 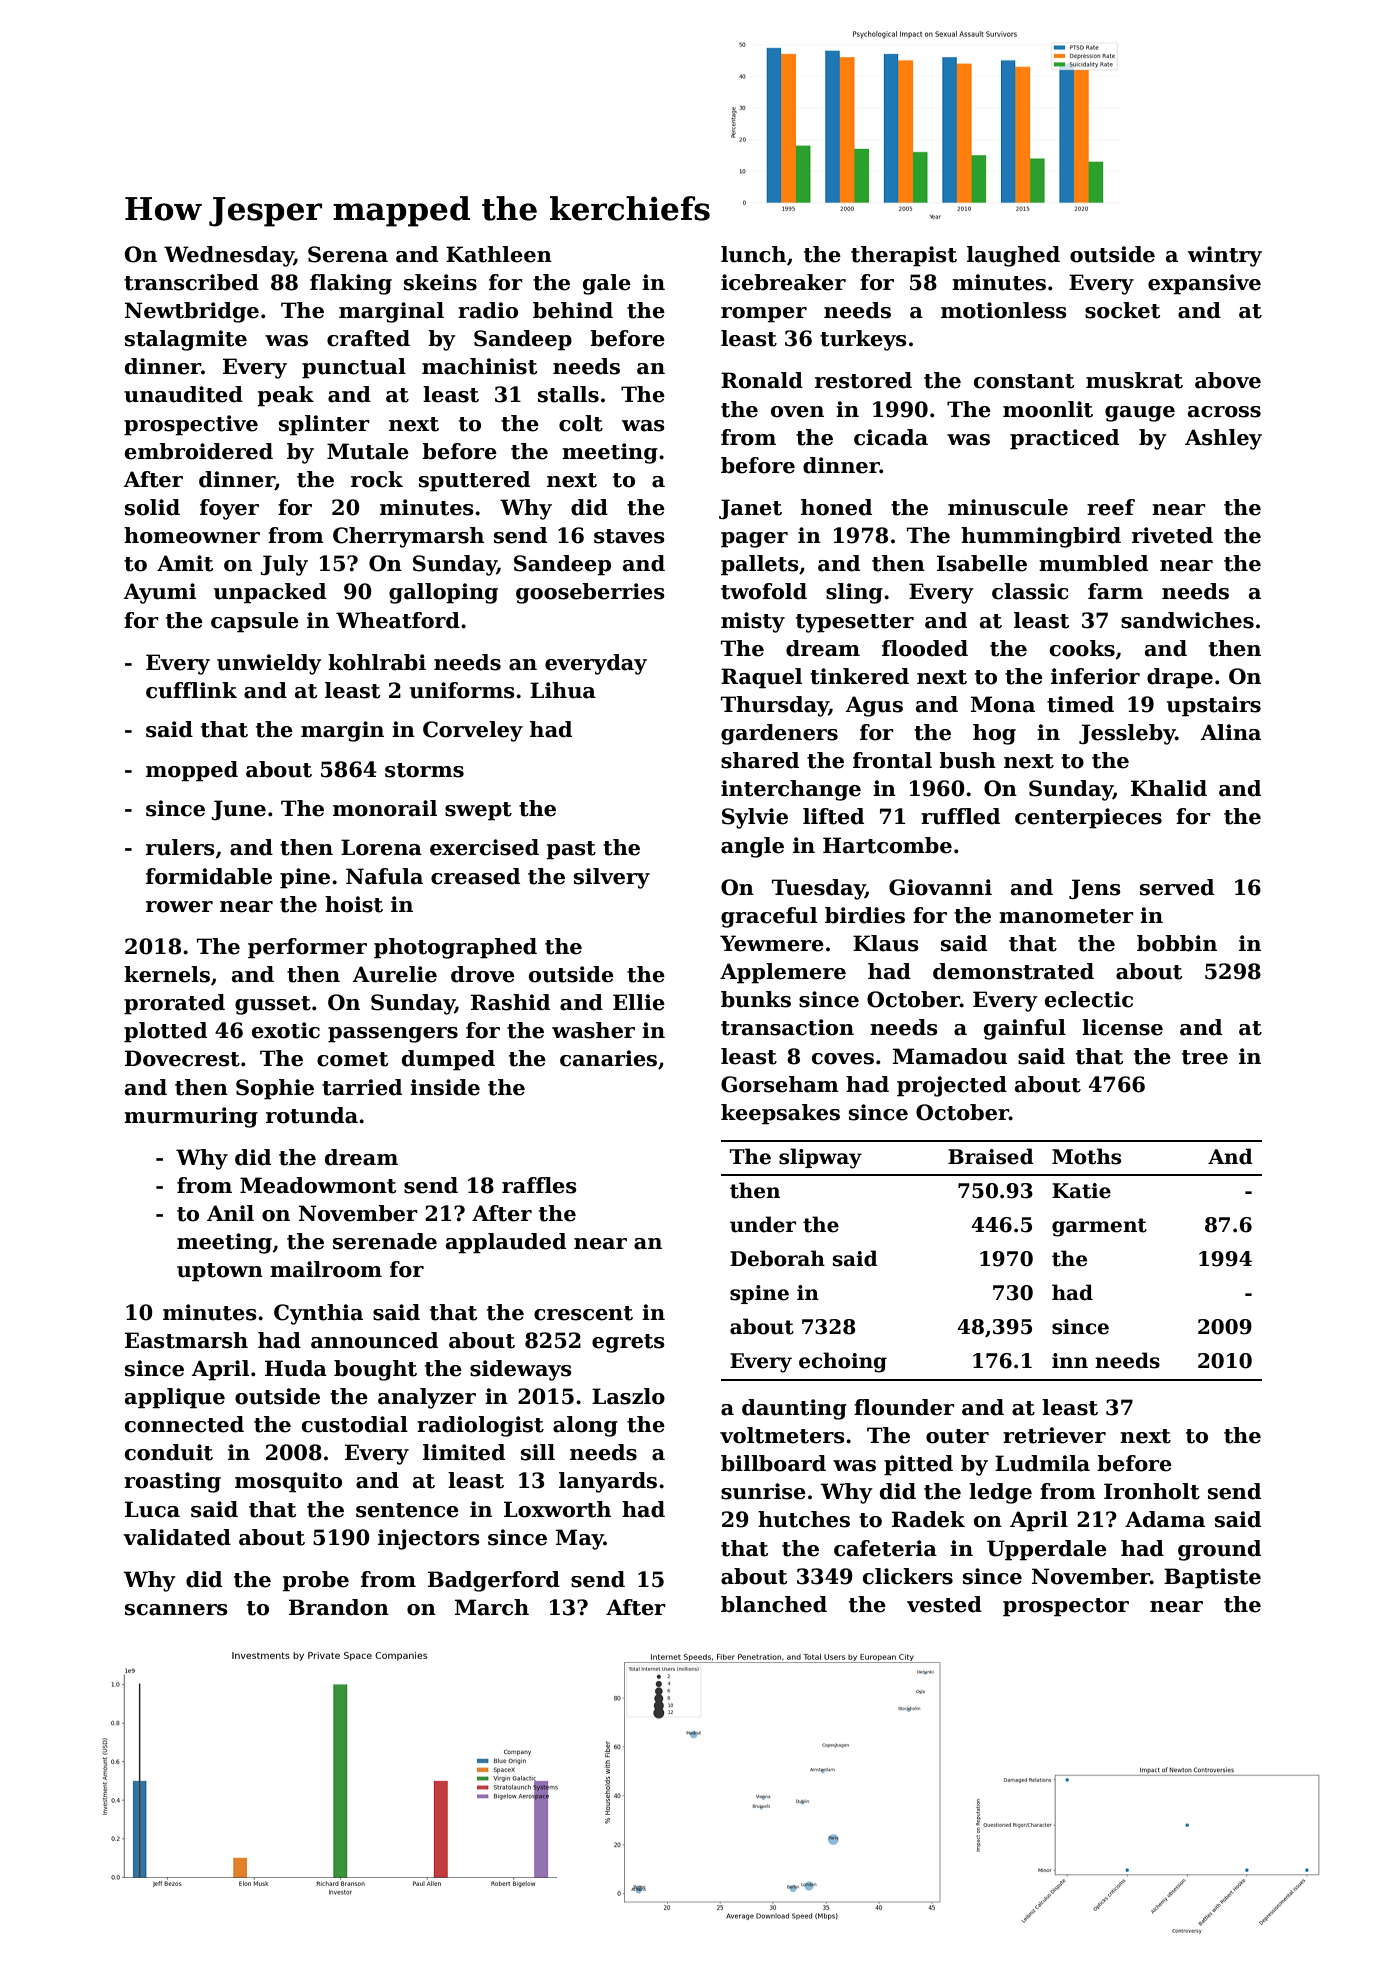 What do you see at coordinates (764, 315) in the document?
I see `romper` at bounding box center [764, 315].
